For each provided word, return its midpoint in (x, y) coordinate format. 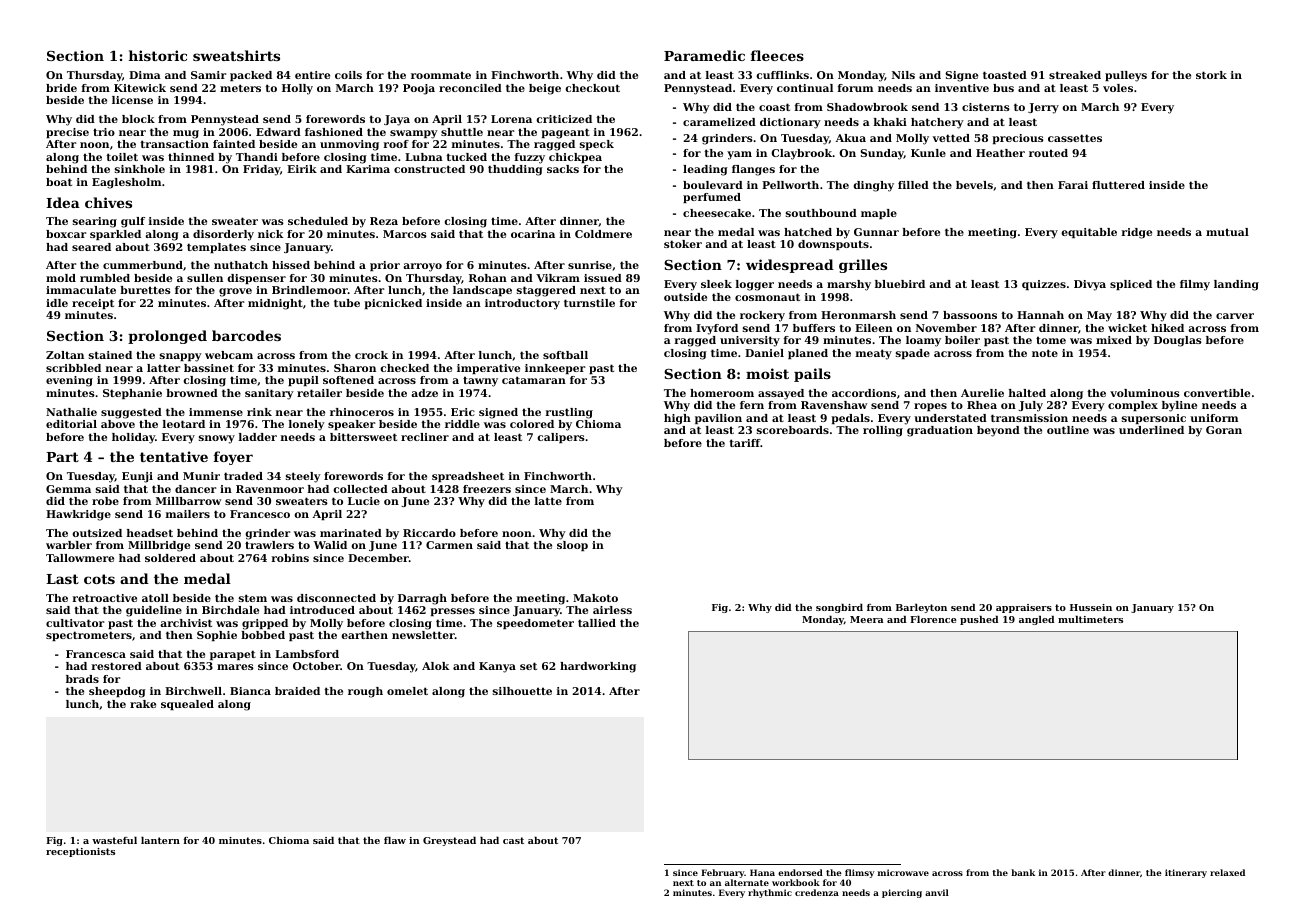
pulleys (1126, 76)
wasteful (114, 840)
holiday (133, 438)
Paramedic (704, 55)
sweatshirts (236, 55)
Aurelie (982, 393)
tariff (745, 443)
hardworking (598, 667)
